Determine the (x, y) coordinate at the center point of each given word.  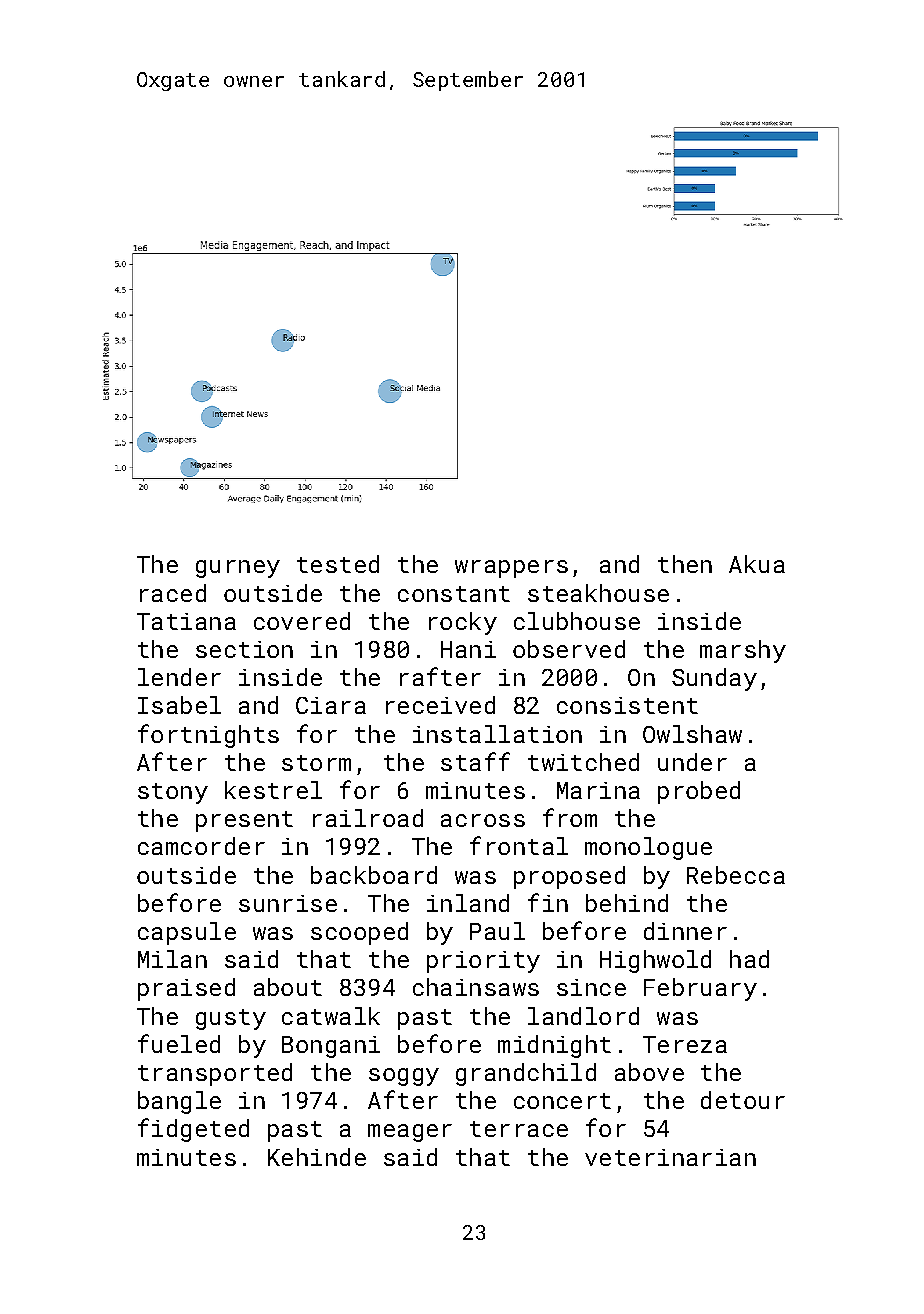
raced (173, 593)
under (692, 762)
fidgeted (193, 1130)
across (483, 820)
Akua (757, 564)
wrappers (511, 569)
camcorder (201, 846)
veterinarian (670, 1157)
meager (410, 1133)
